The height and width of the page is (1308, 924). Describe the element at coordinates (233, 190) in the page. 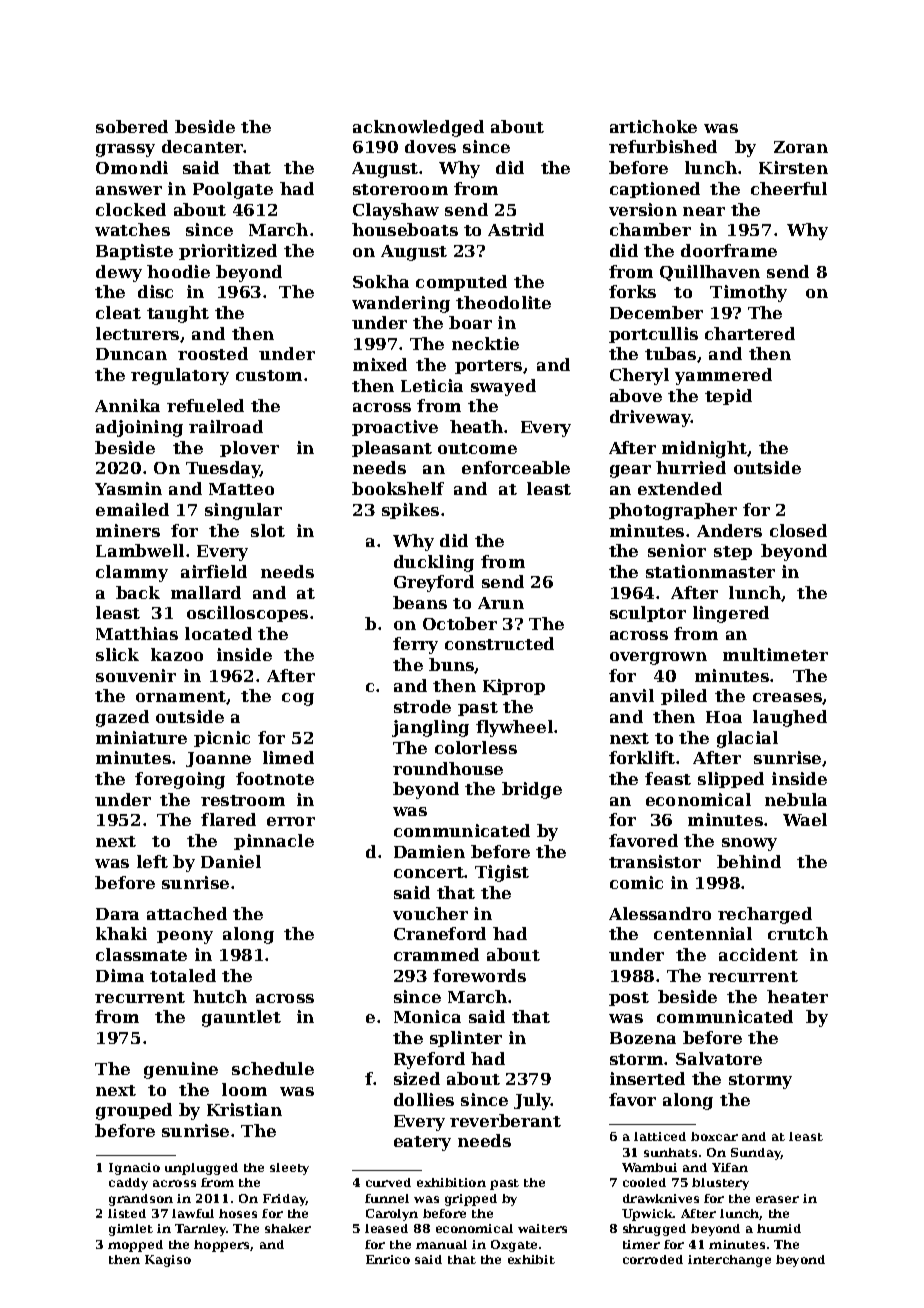

I see `Poolgate` at that location.
